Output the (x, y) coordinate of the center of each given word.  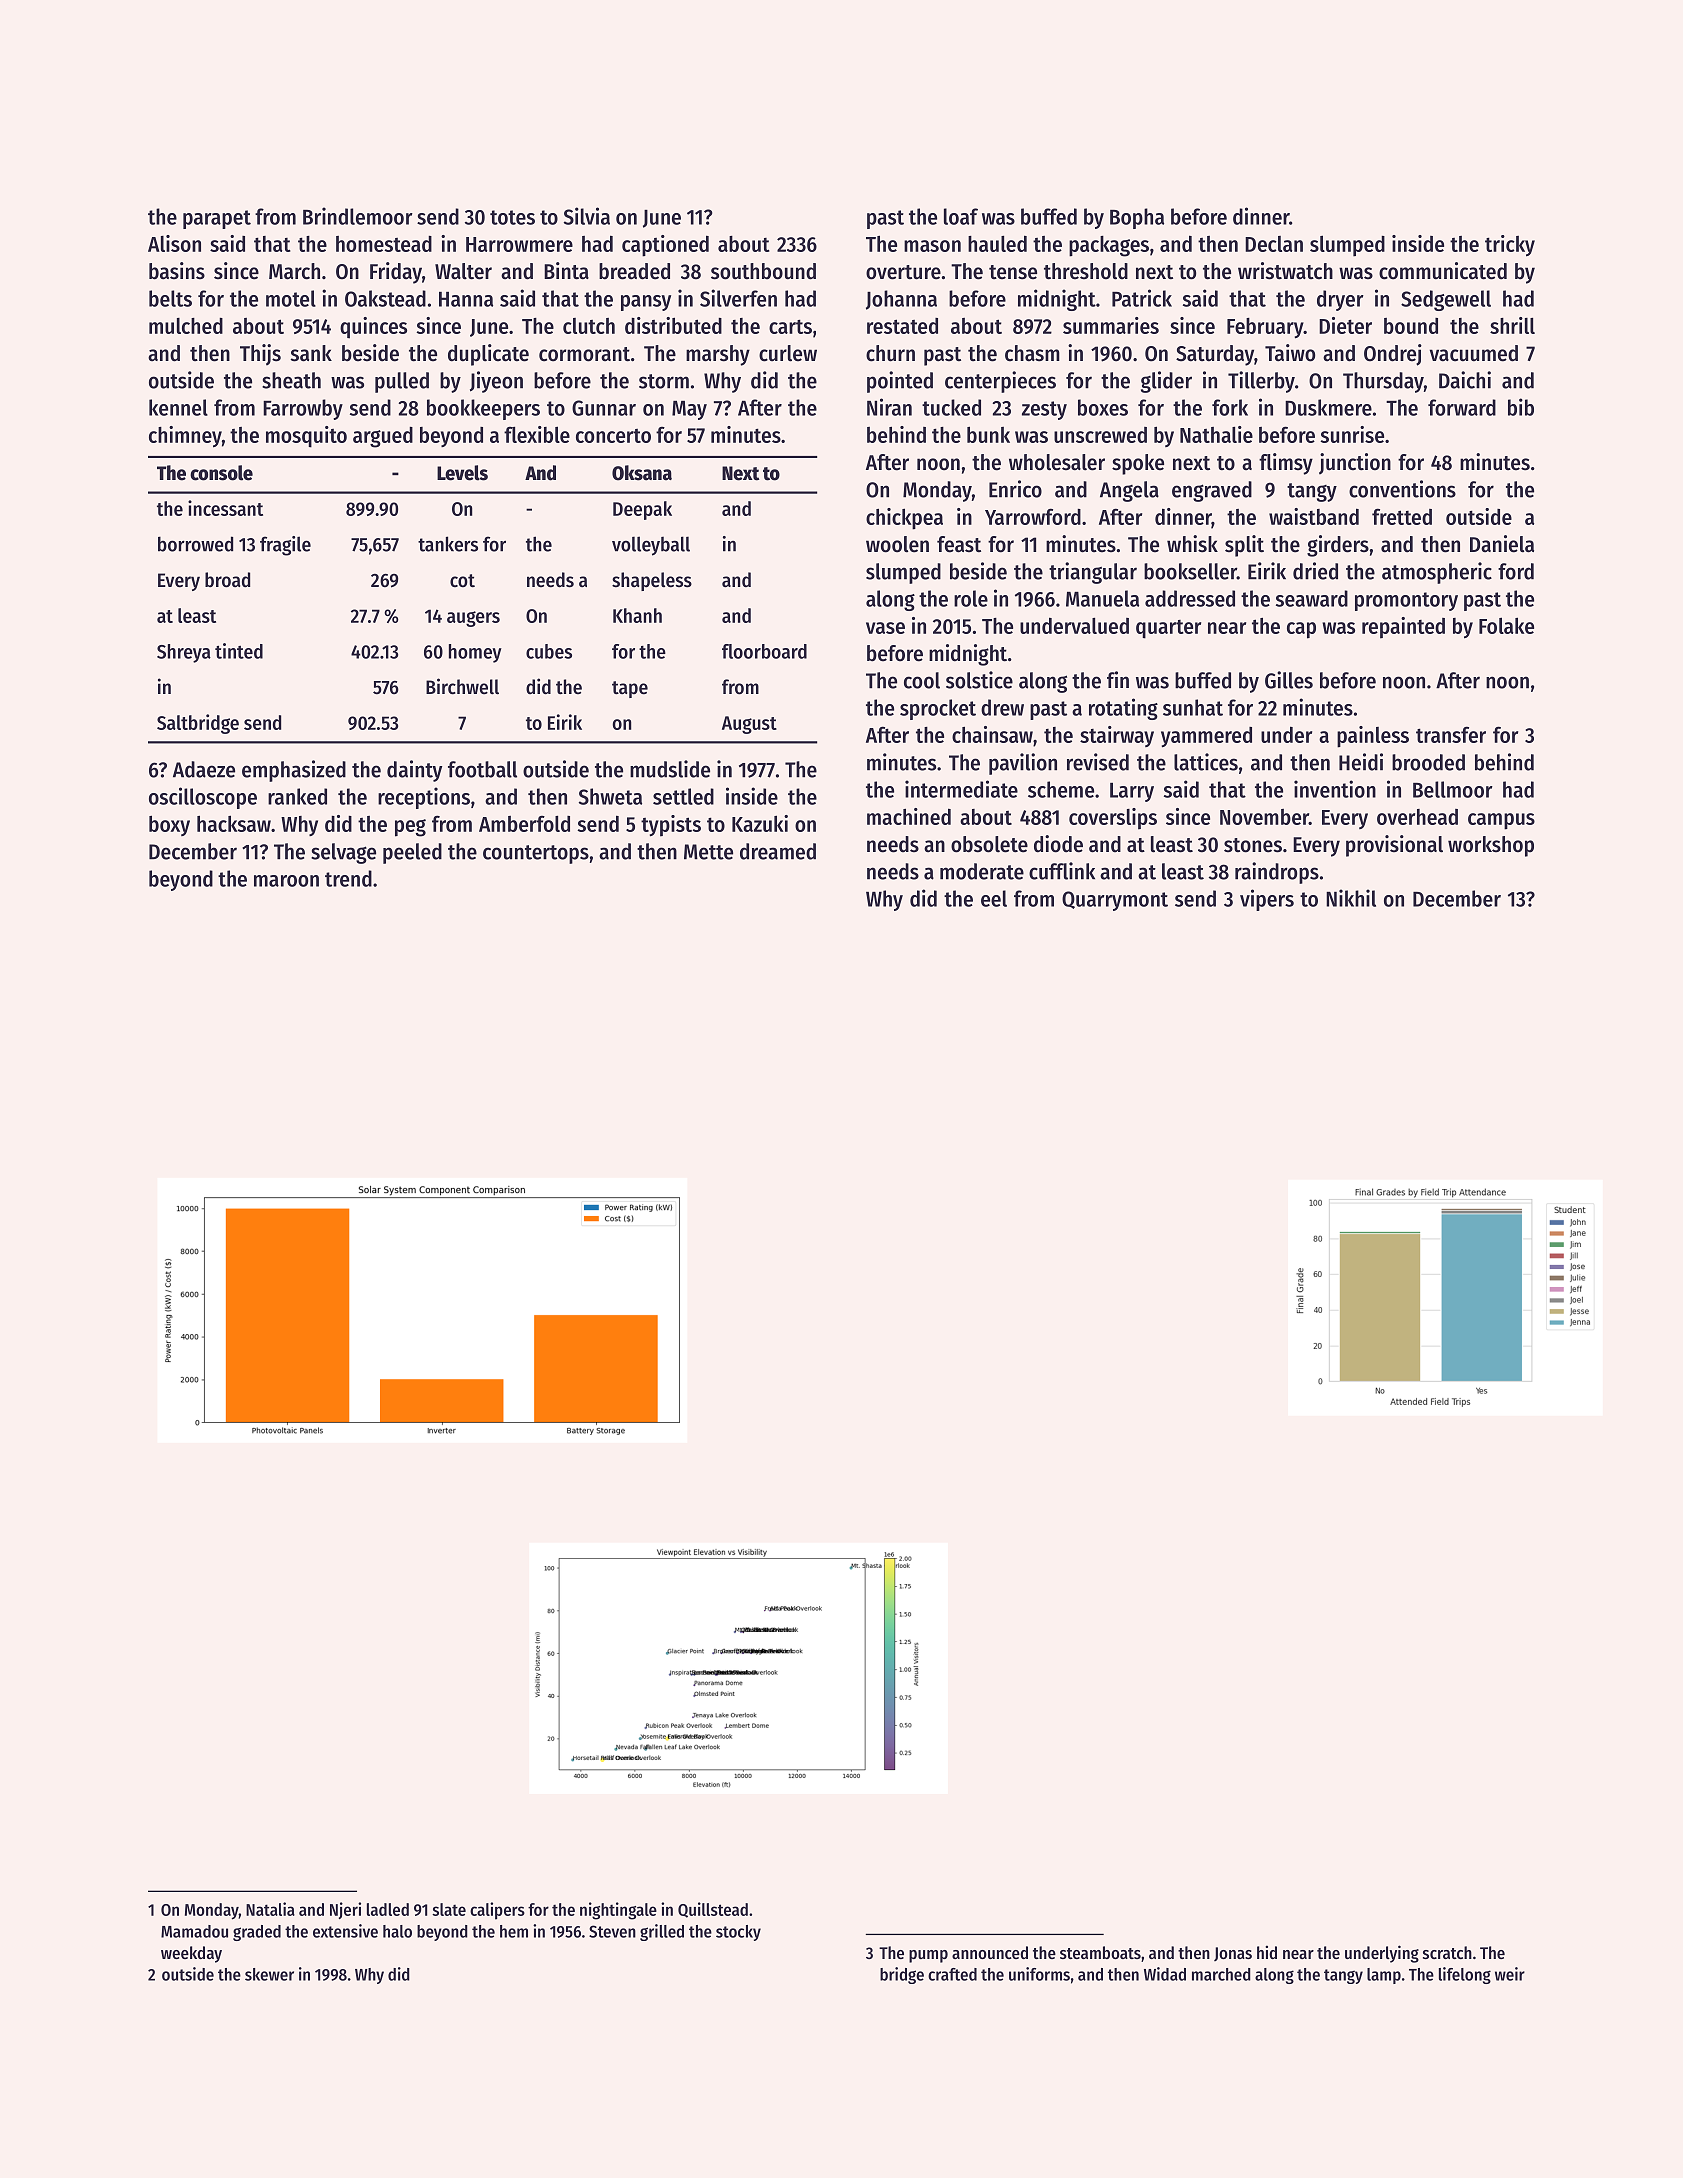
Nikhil (1351, 898)
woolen (897, 544)
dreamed (778, 851)
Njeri (345, 1910)
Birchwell (462, 686)
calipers (497, 1911)
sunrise (1352, 434)
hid (1267, 1952)
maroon (286, 881)
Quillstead (713, 1910)
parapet (217, 219)
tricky (1510, 246)
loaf (961, 216)
